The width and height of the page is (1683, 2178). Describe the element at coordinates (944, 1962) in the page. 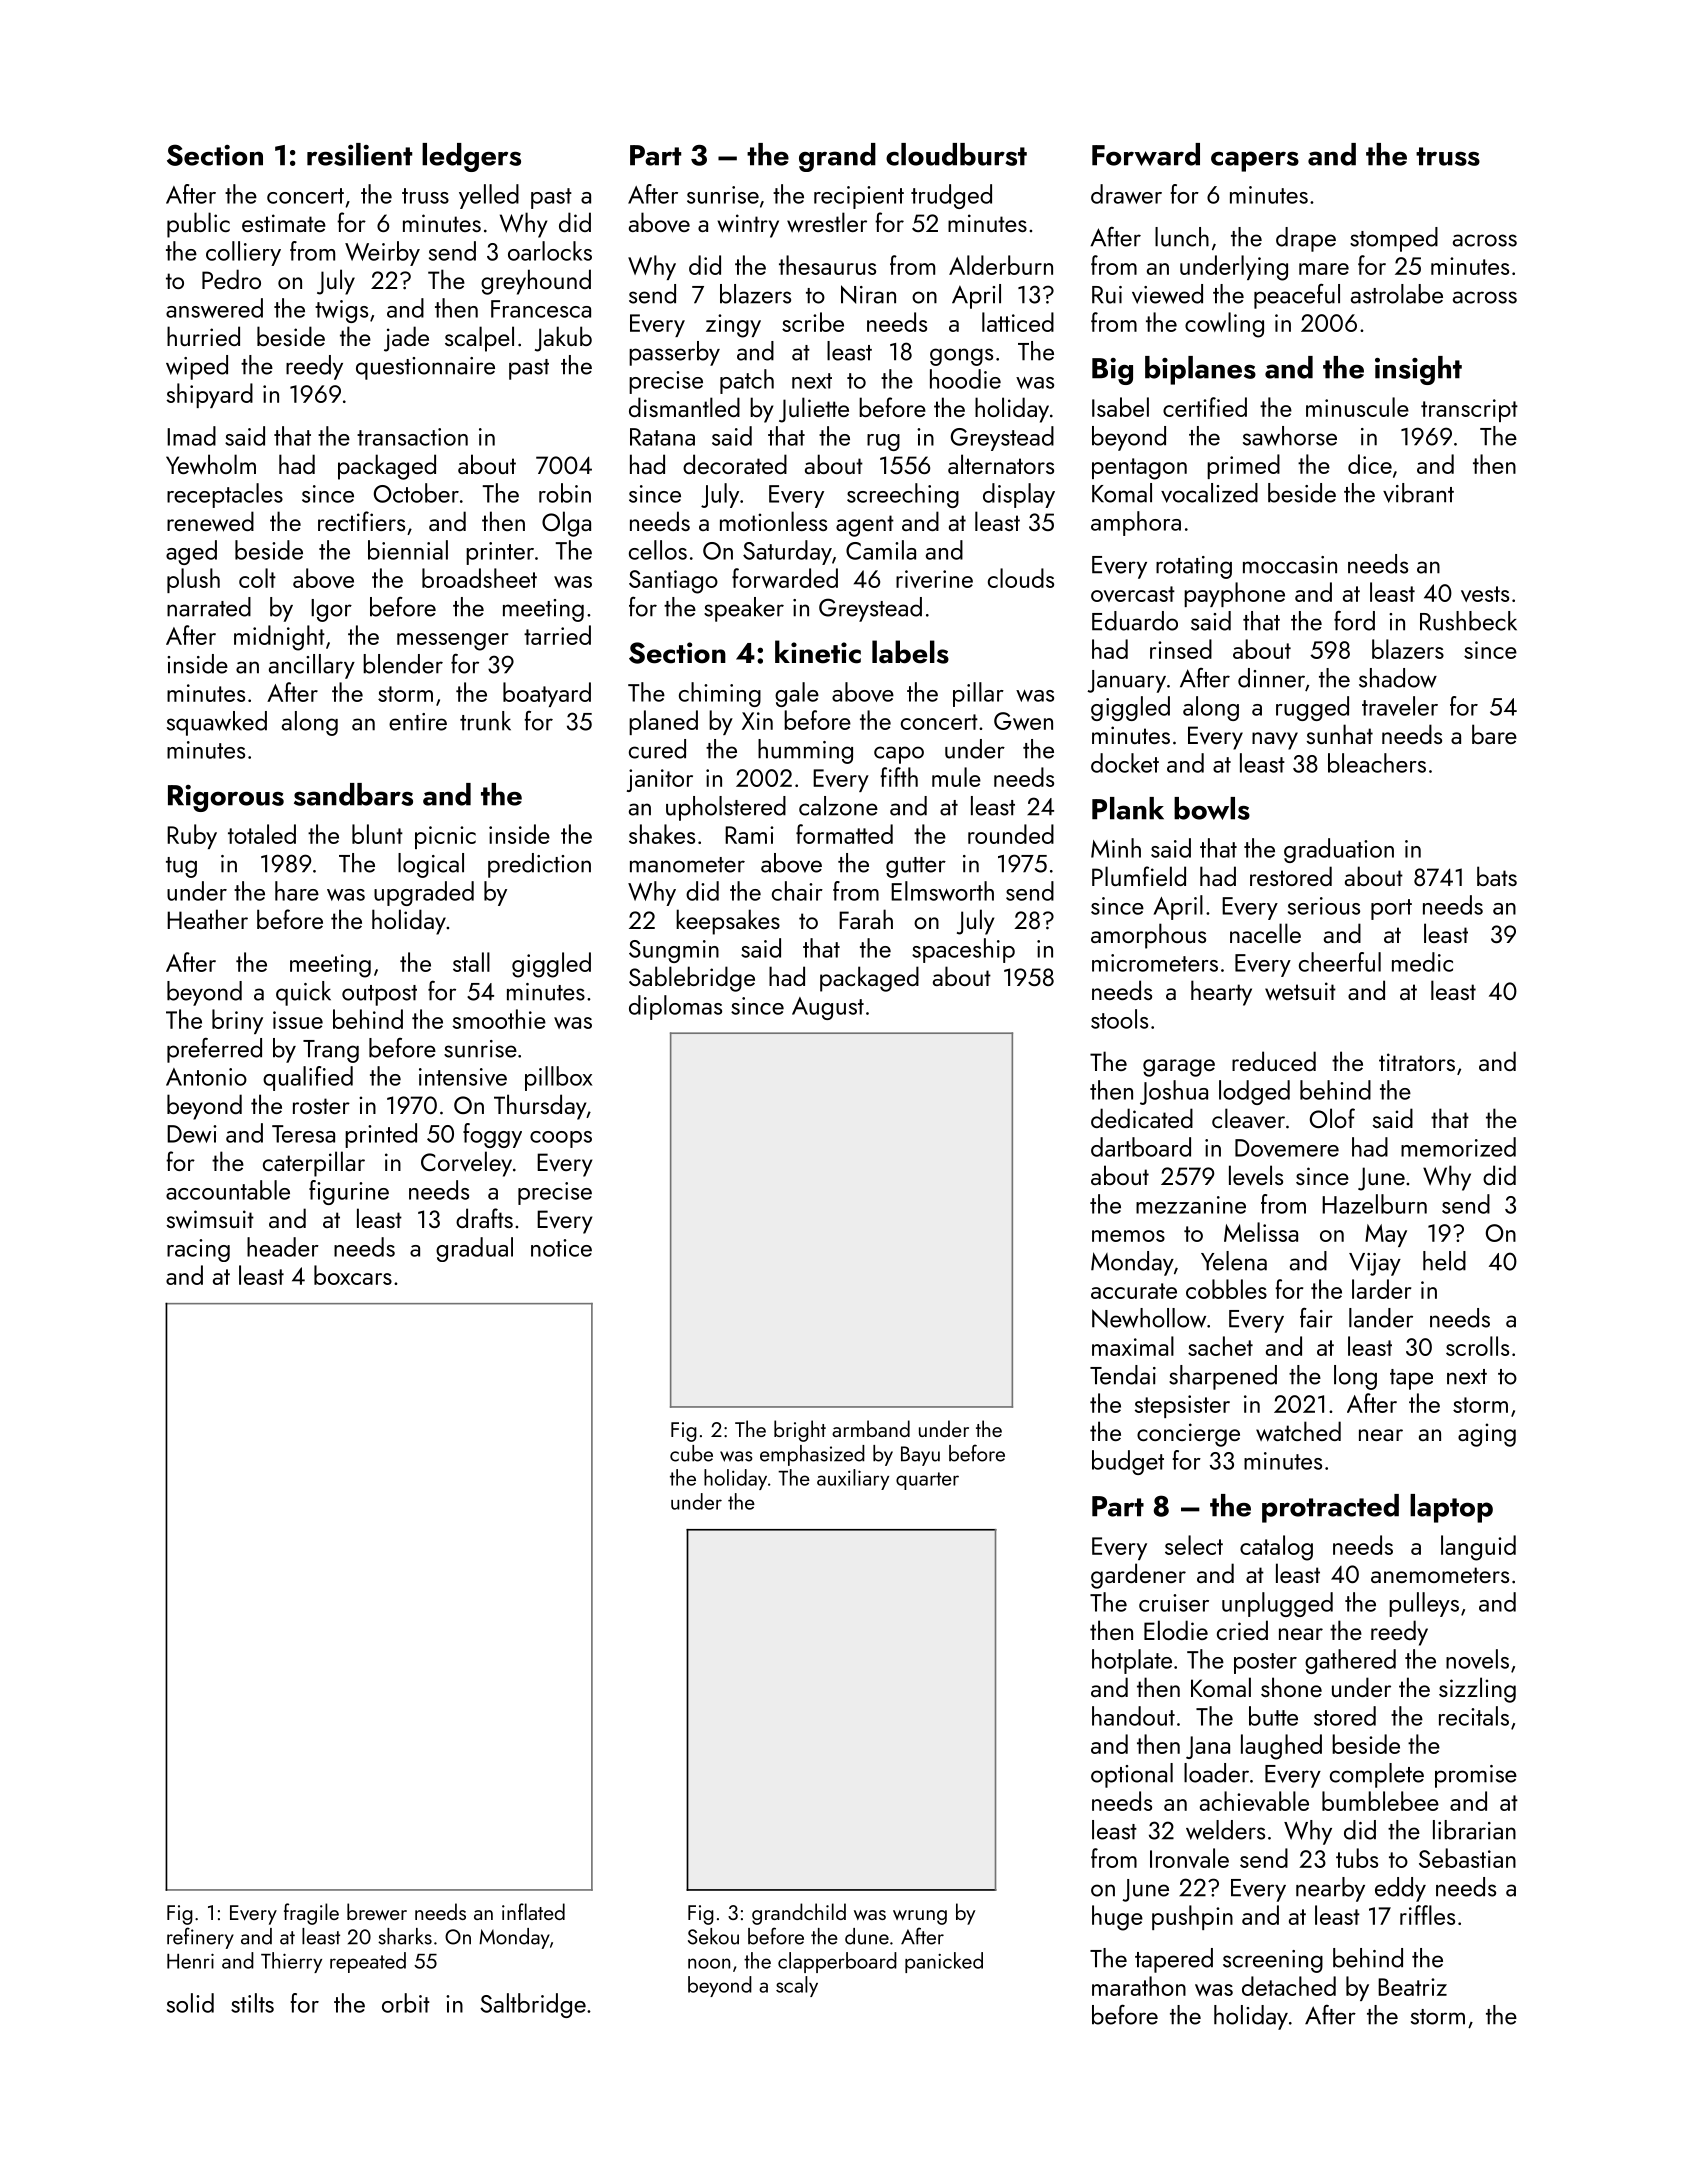

I see `panicked` at that location.
